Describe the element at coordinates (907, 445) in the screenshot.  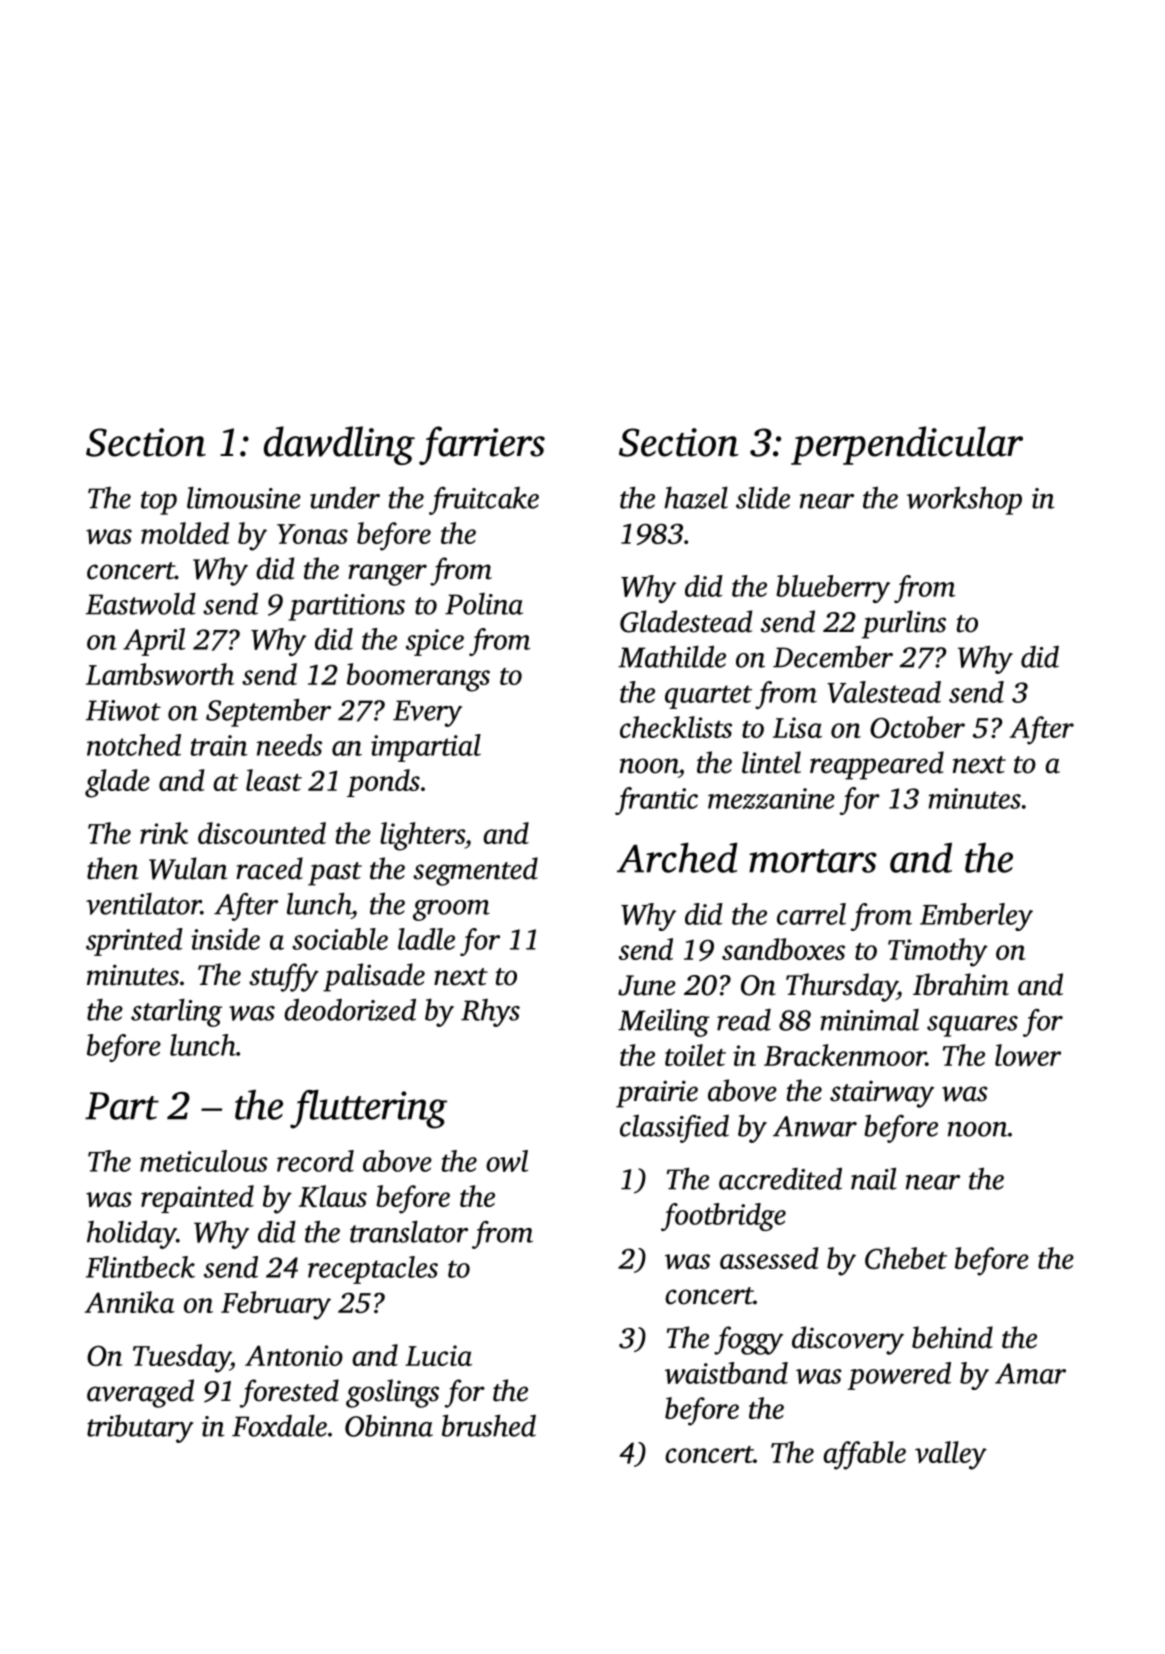
I see `perpendicular` at that location.
